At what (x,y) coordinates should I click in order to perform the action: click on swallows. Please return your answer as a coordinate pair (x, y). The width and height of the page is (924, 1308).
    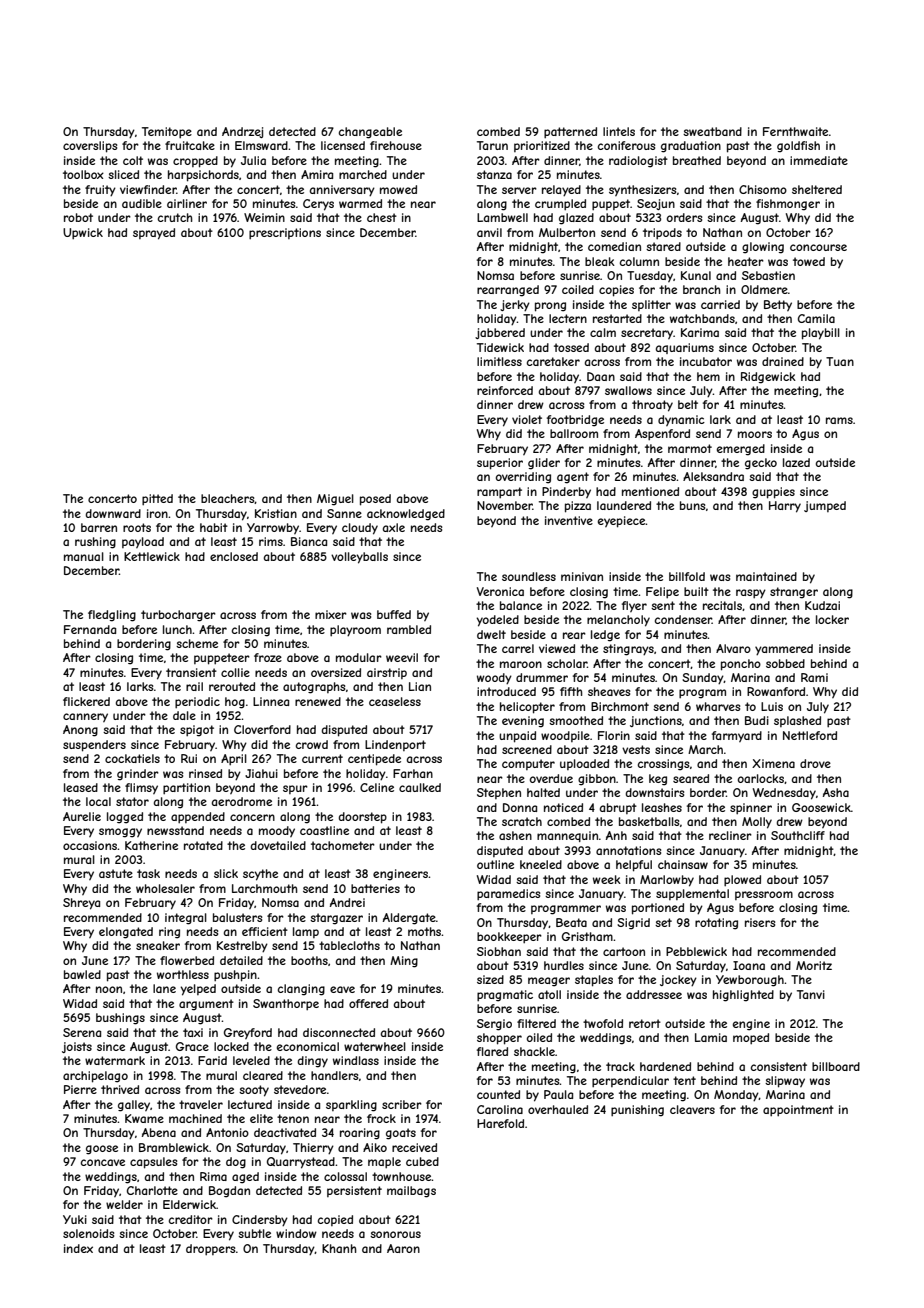
    Looking at the image, I should click on (628, 390).
